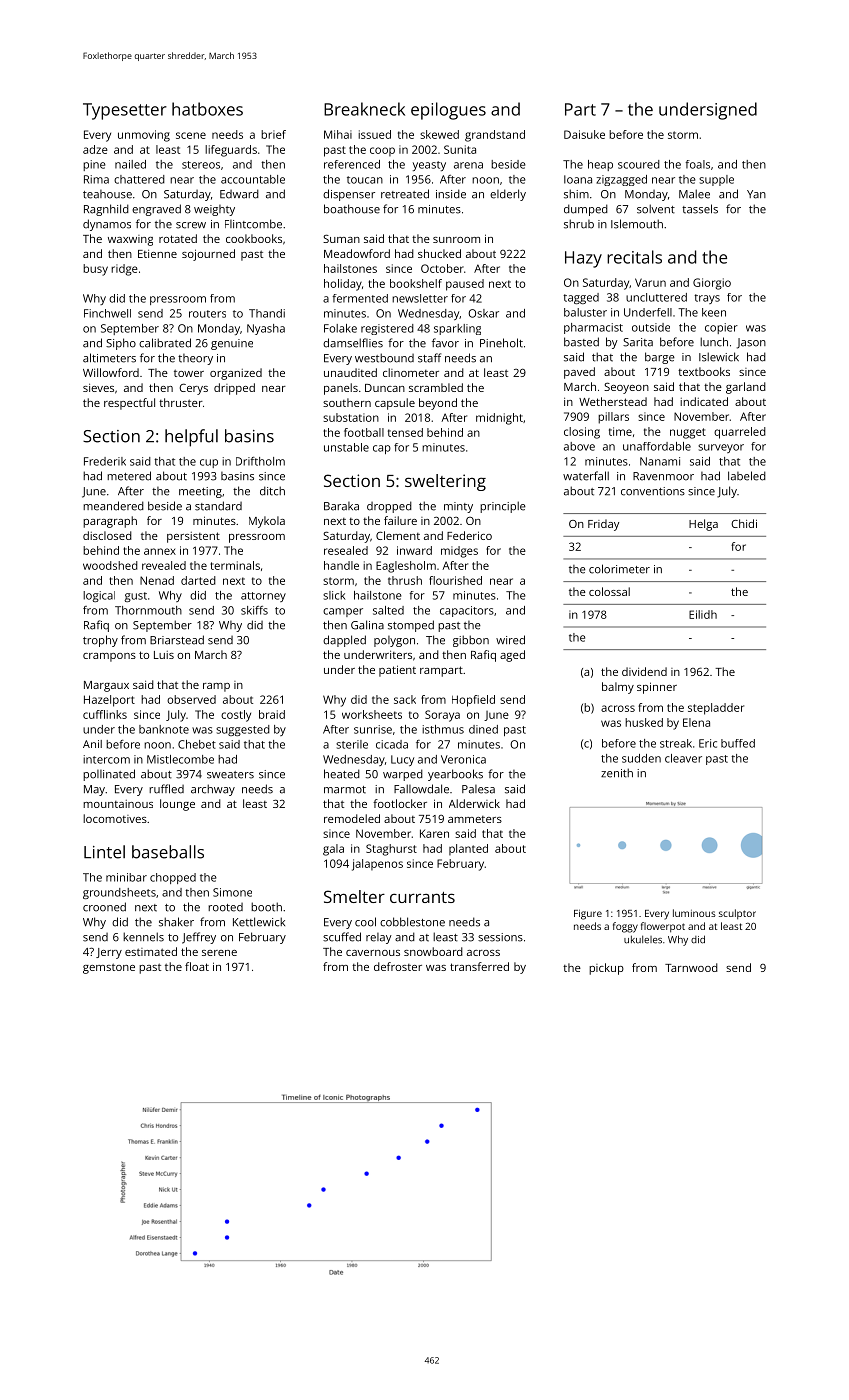 The width and height of the screenshot is (849, 1400). Describe the element at coordinates (157, 580) in the screenshot. I see `Nenad` at that location.
